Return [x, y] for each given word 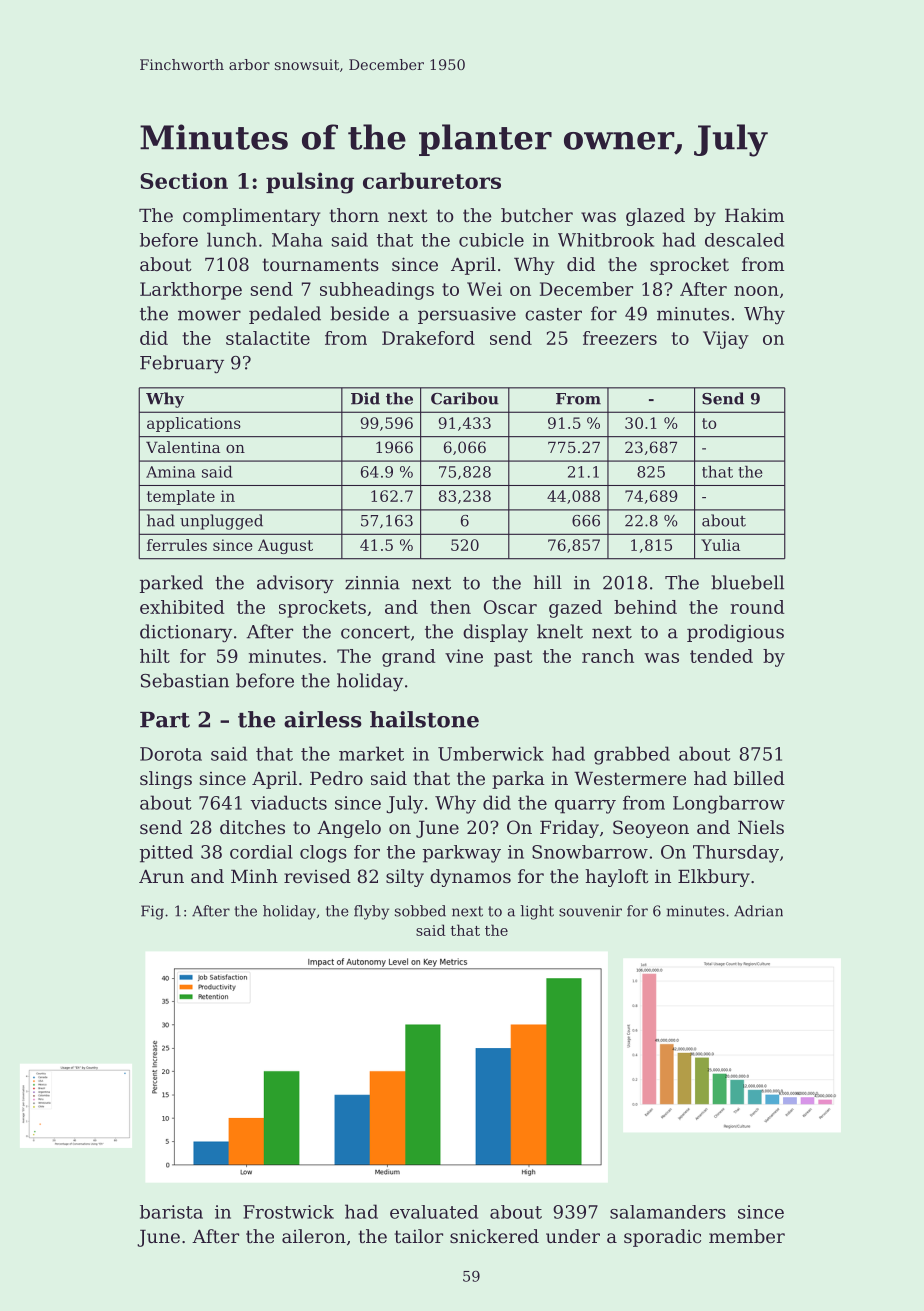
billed [759, 778]
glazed [655, 217]
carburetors [432, 180]
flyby [371, 912]
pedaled [285, 315]
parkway [462, 854]
